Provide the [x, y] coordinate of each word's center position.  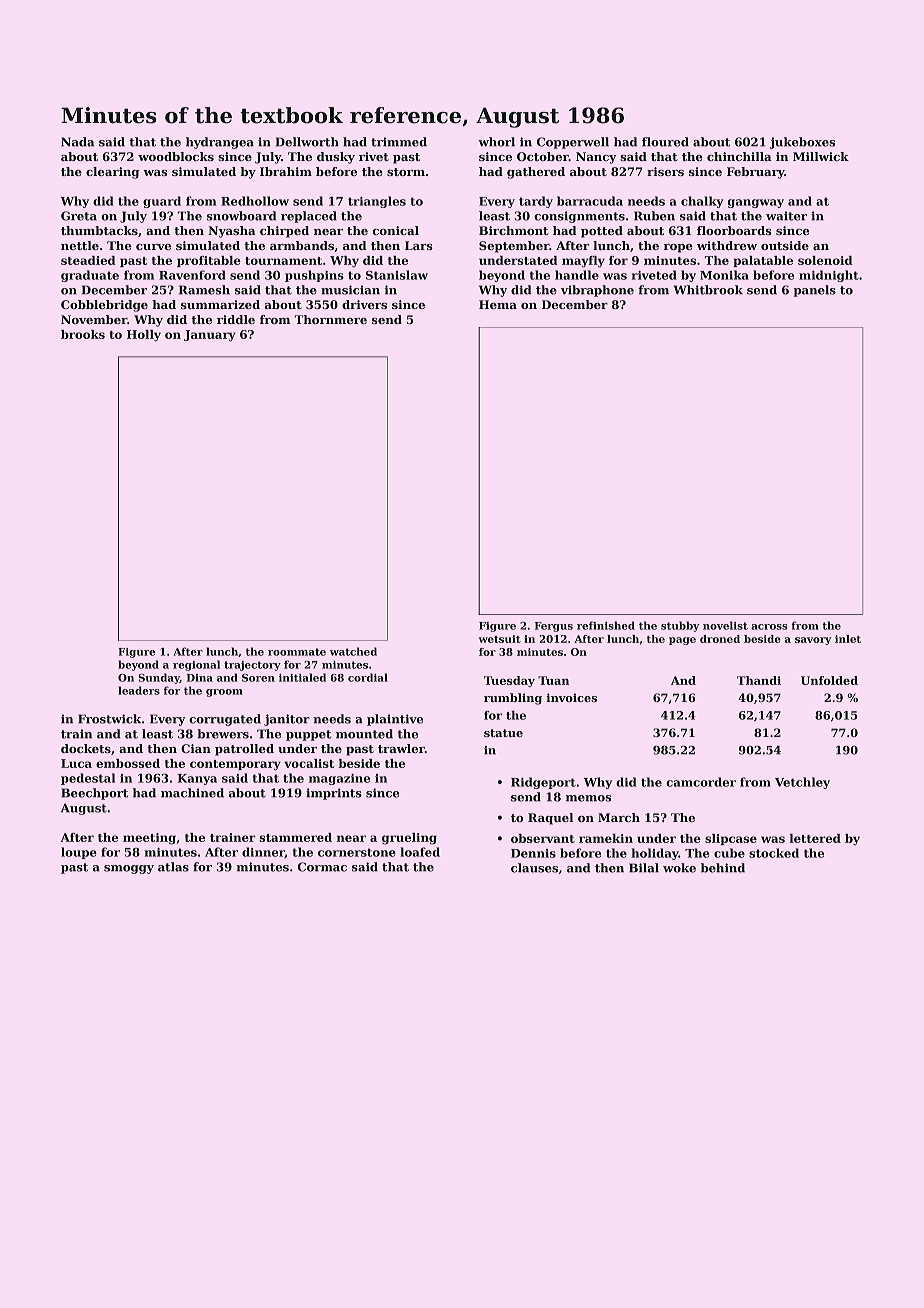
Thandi [759, 680]
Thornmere [331, 319]
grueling [409, 839]
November [94, 319]
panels [815, 291]
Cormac [322, 867]
